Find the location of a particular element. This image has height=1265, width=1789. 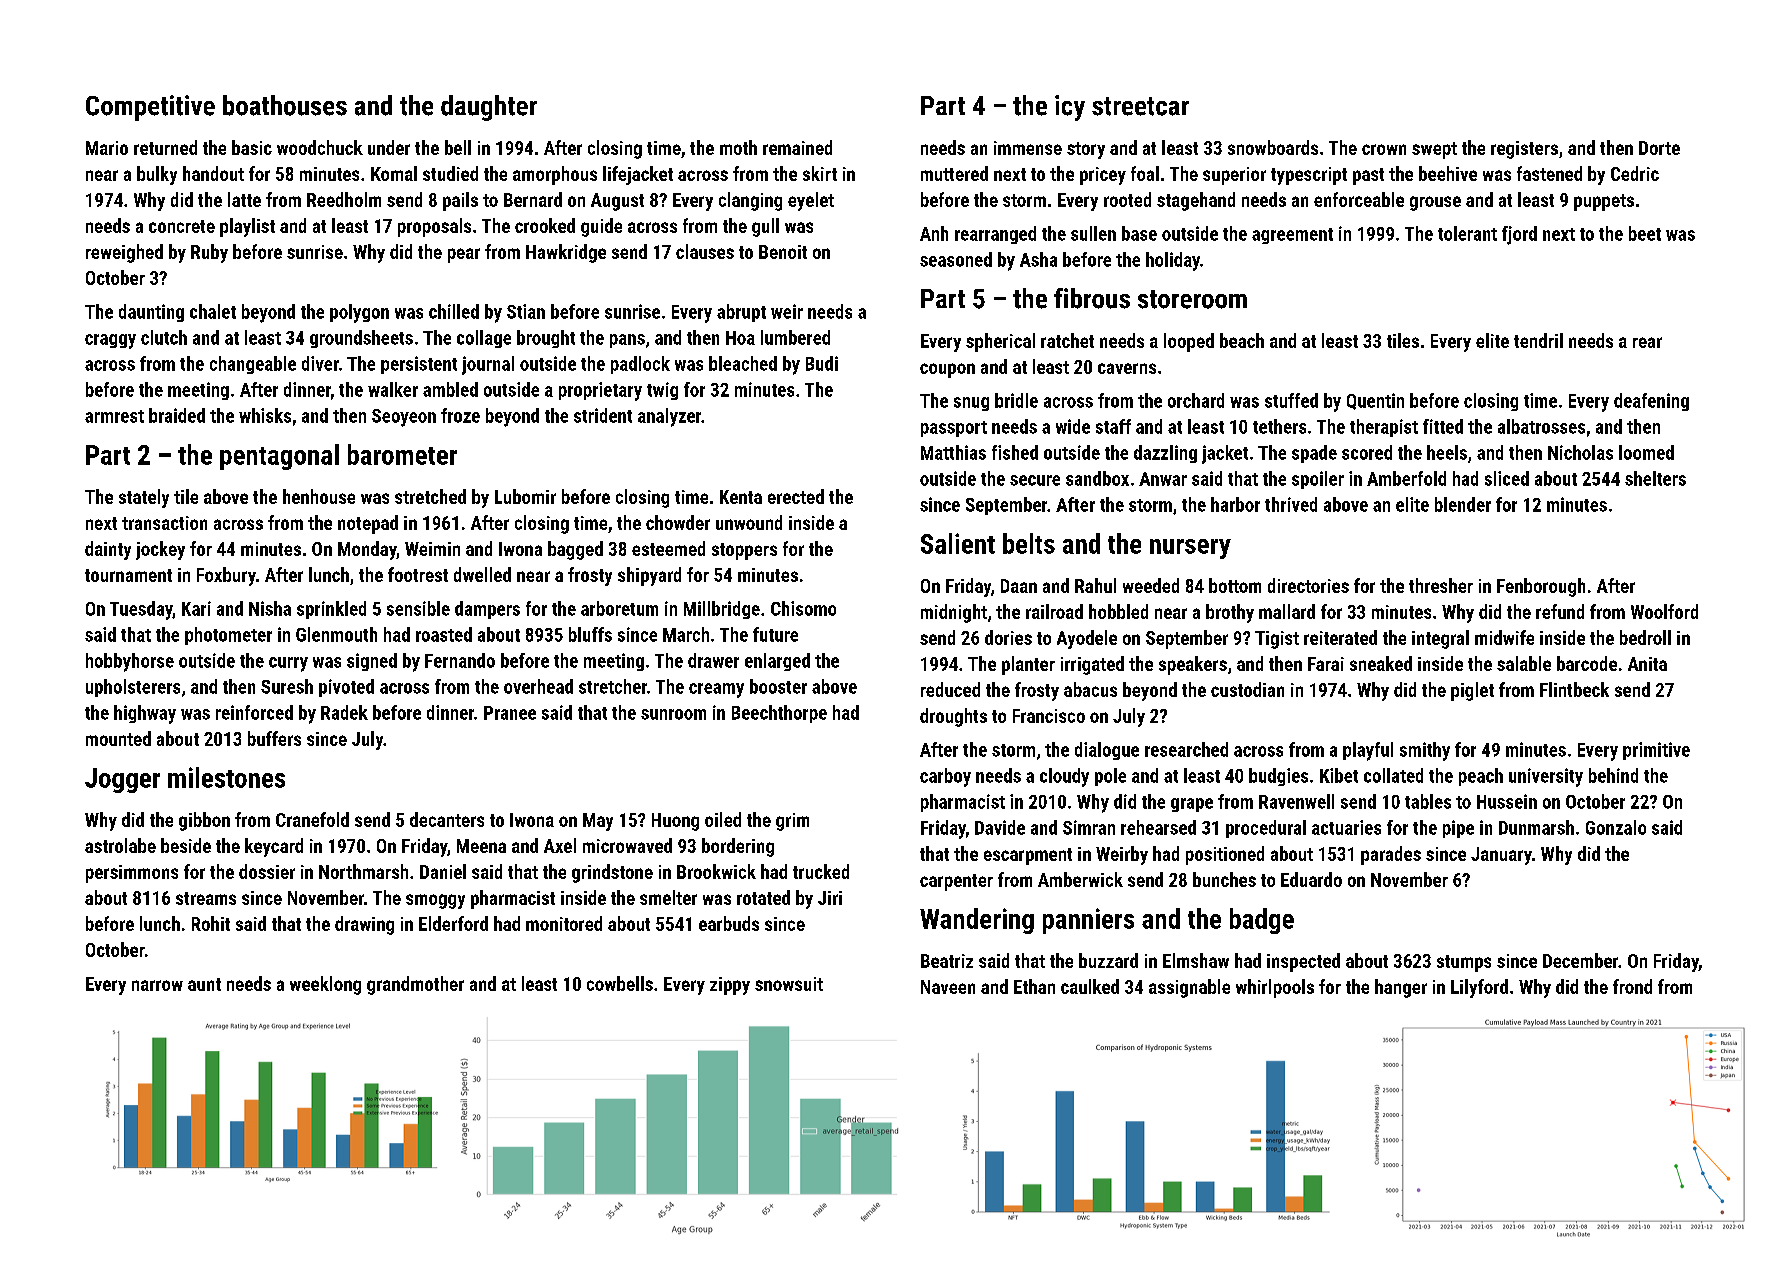

salable is located at coordinates (1524, 663).
